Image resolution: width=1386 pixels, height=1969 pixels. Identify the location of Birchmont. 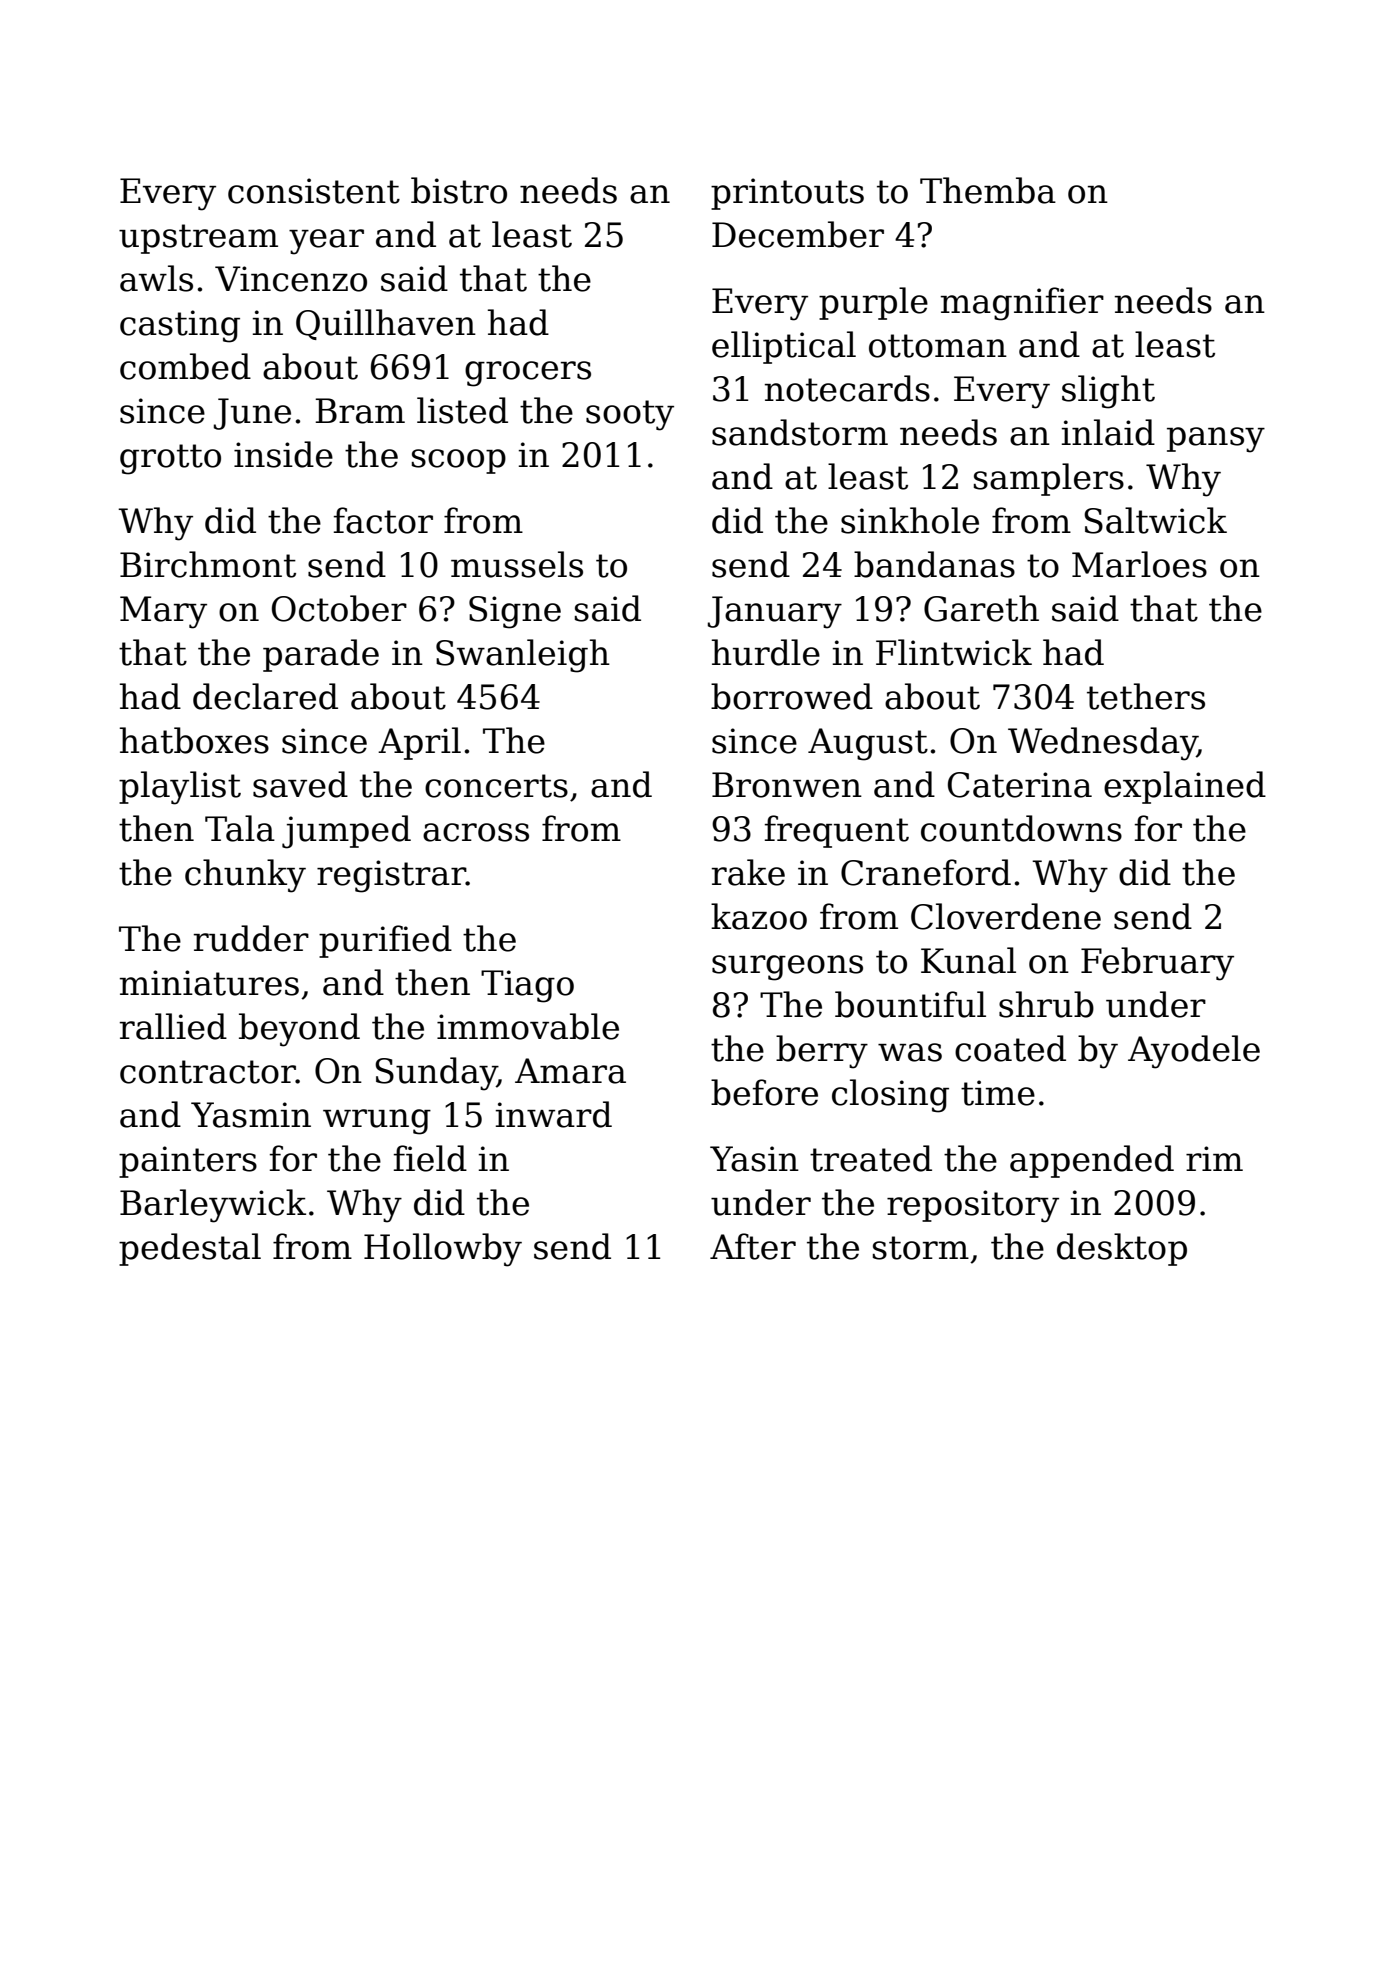
(208, 564).
